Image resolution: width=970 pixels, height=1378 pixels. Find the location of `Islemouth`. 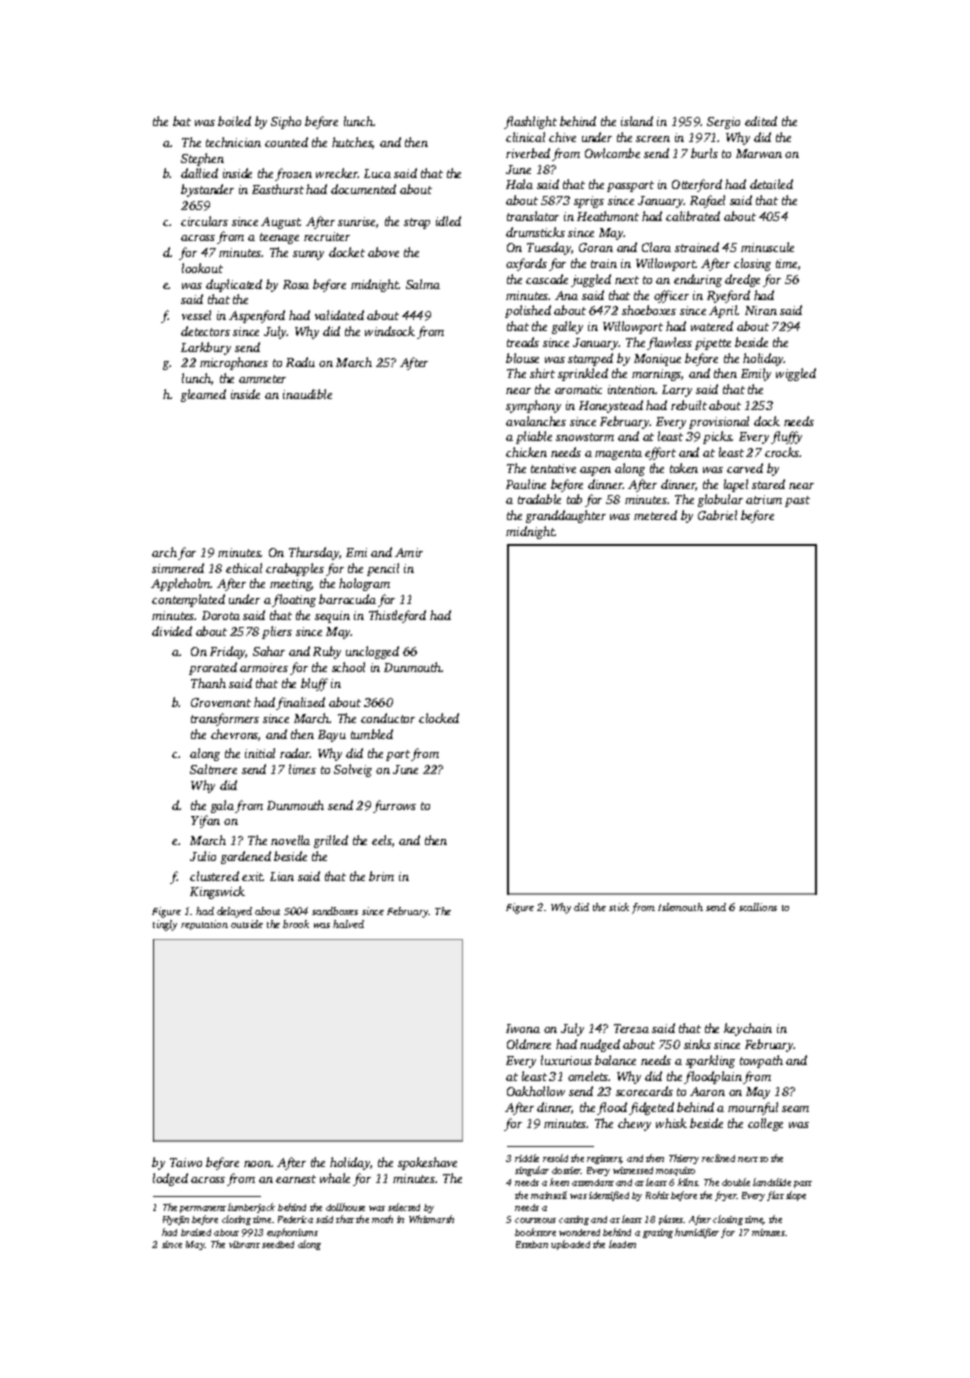

Islemouth is located at coordinates (680, 907).
